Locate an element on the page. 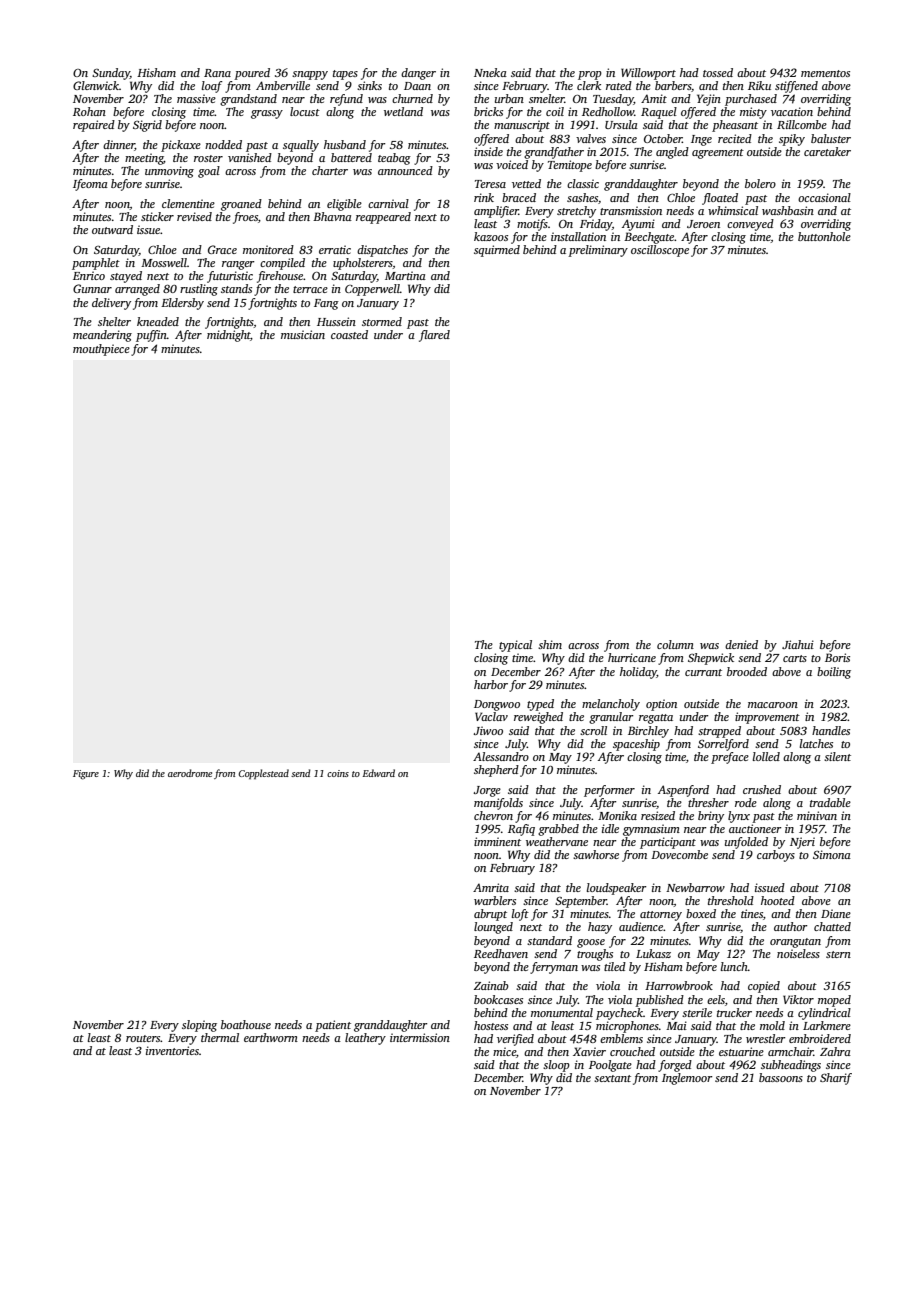 This document has width=924, height=1308. aerodrome is located at coordinates (190, 773).
